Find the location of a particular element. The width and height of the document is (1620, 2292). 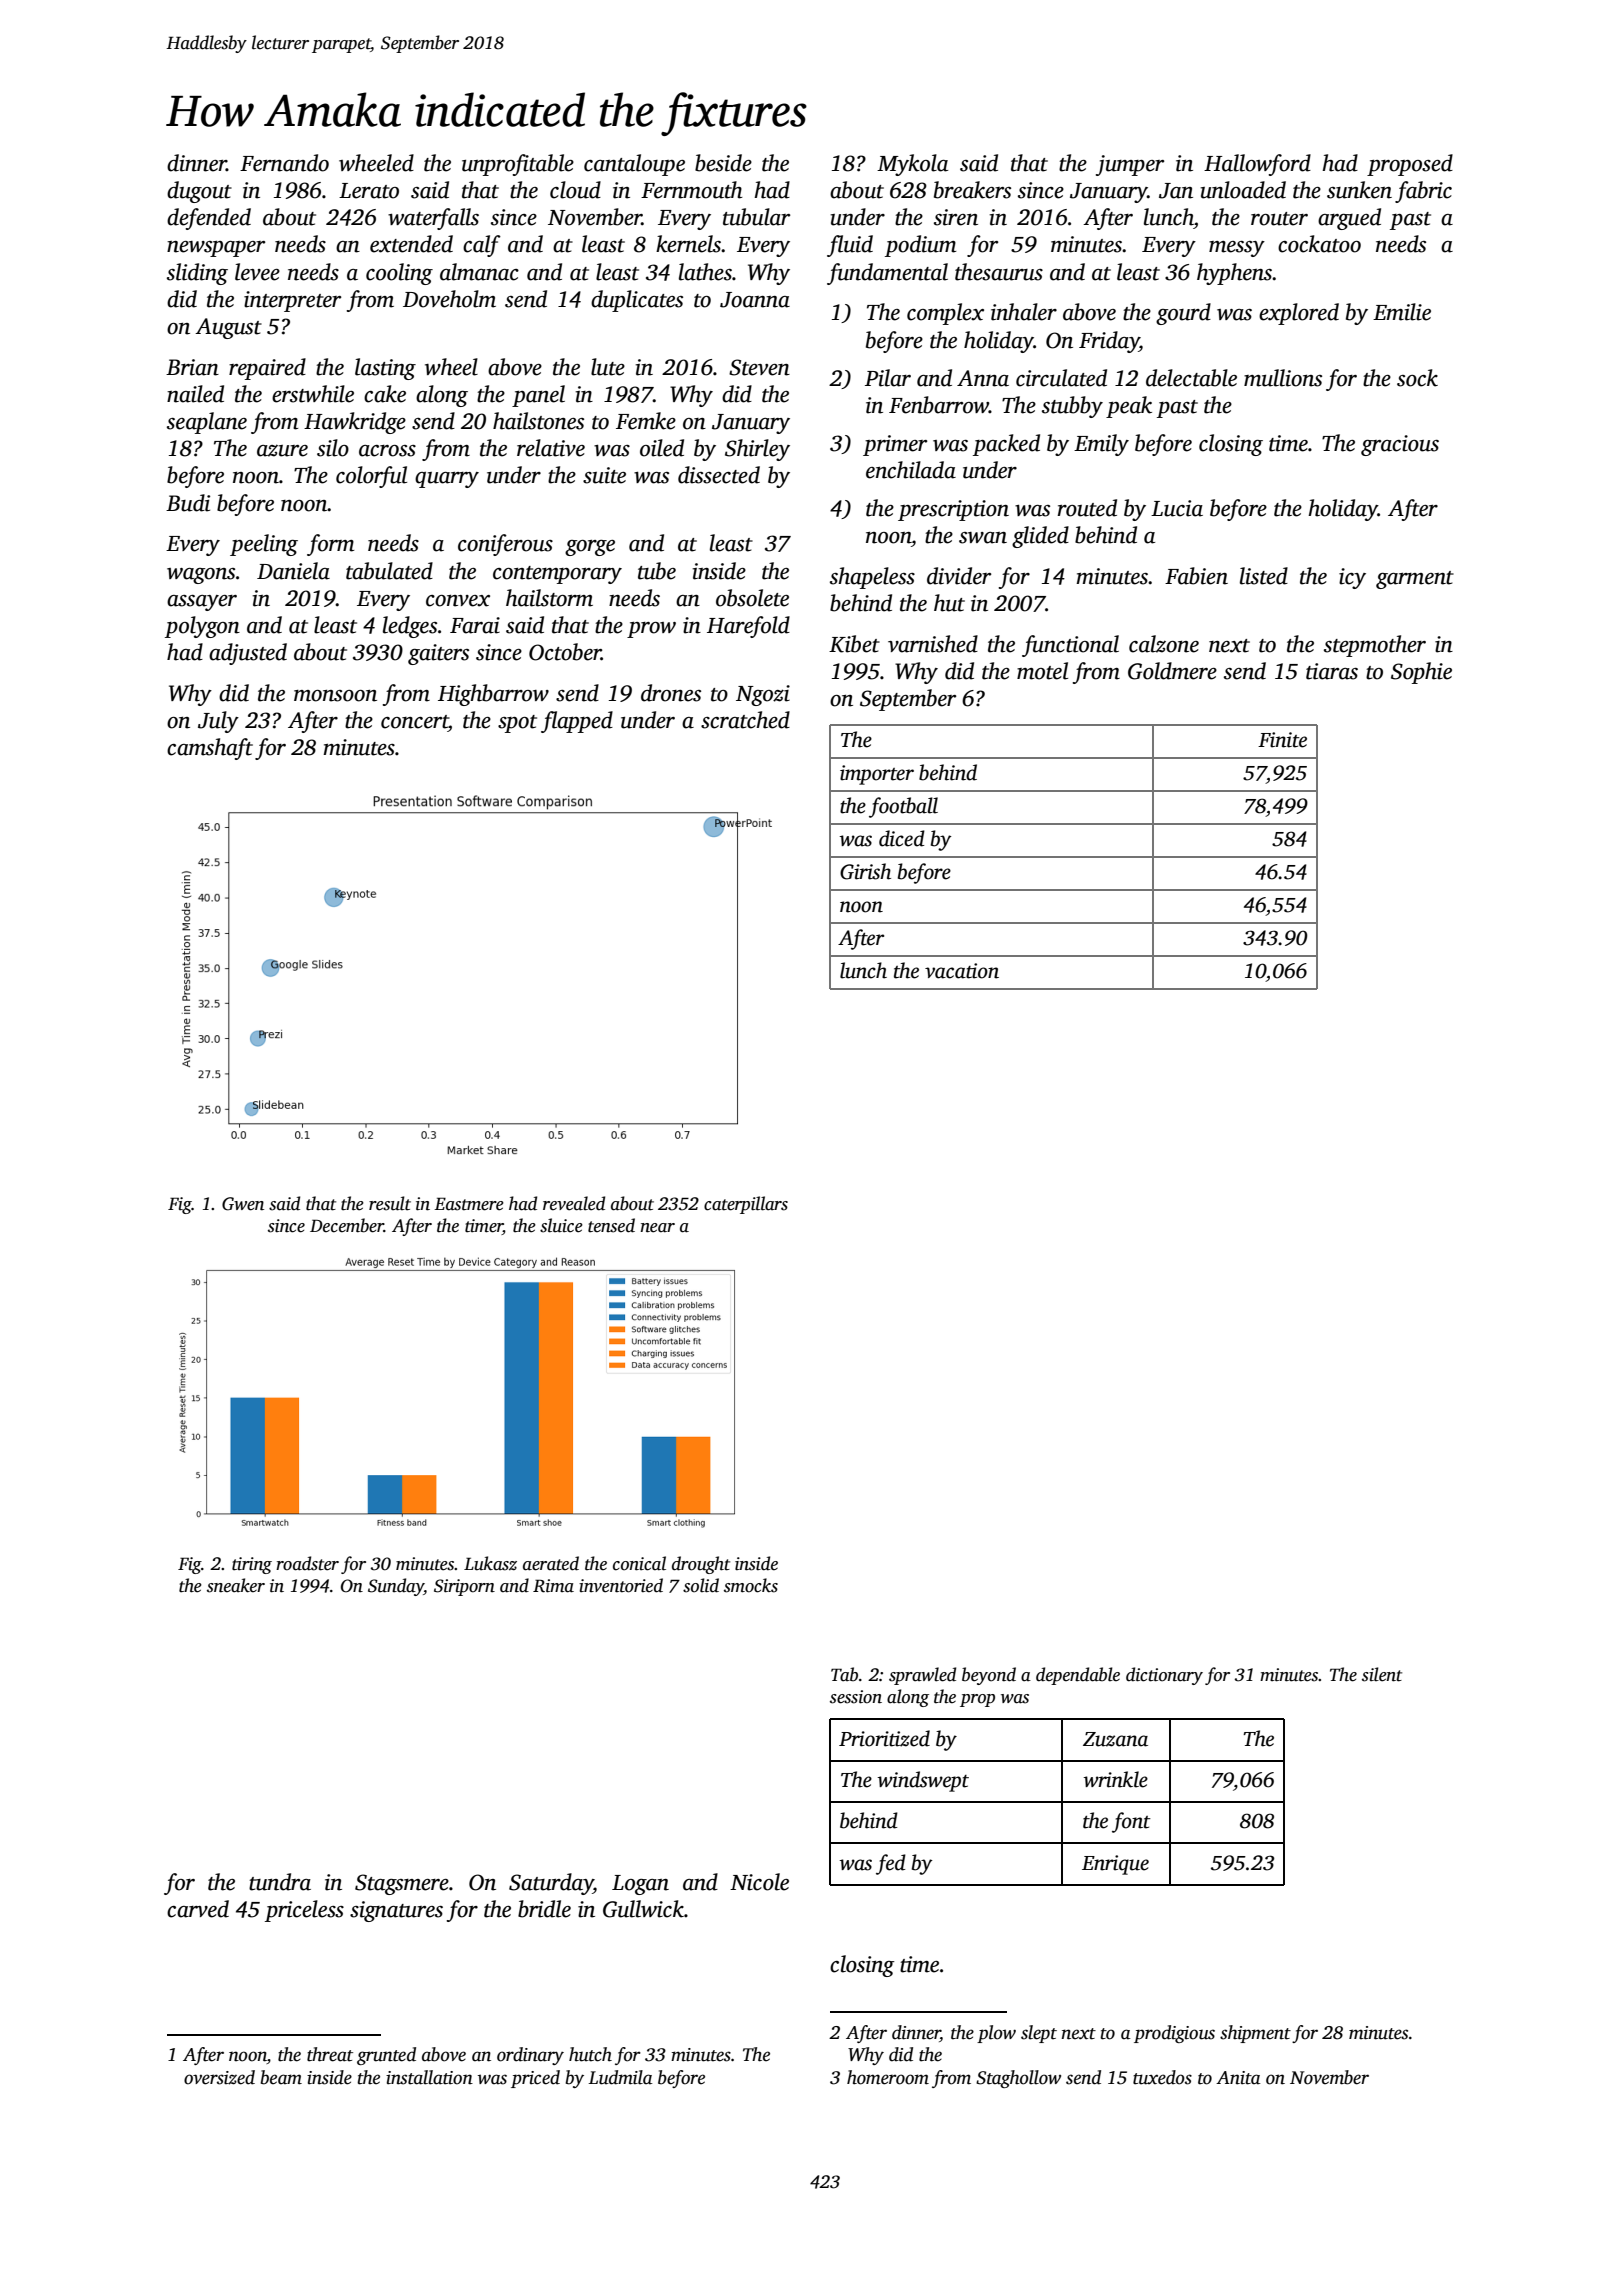

Finite is located at coordinates (1282, 740).
